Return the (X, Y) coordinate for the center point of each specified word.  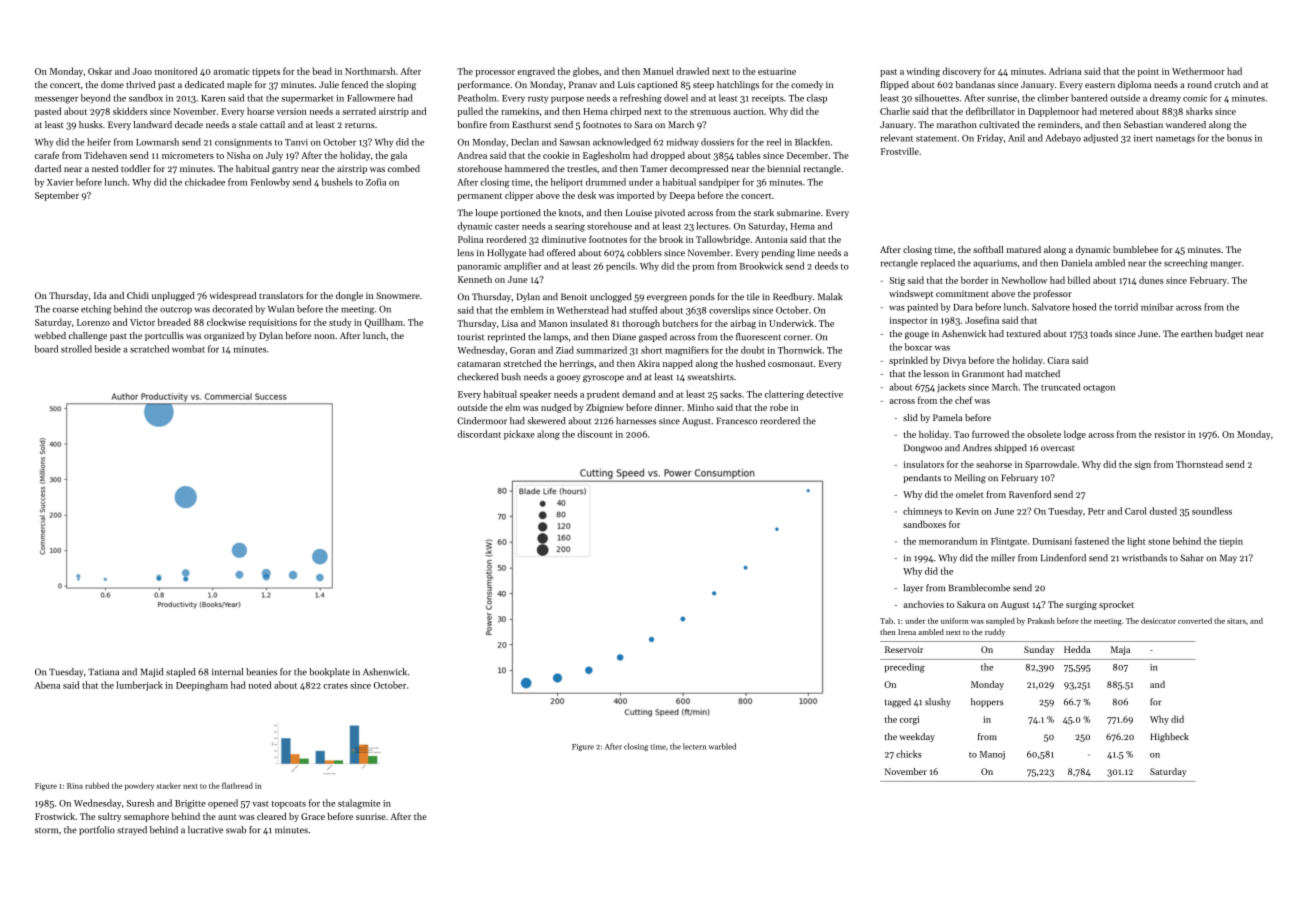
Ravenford (1030, 494)
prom (703, 268)
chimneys (922, 512)
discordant (479, 434)
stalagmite (359, 804)
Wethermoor (1198, 71)
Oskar (100, 71)
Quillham (384, 323)
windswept (911, 294)
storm (46, 831)
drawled (692, 71)
